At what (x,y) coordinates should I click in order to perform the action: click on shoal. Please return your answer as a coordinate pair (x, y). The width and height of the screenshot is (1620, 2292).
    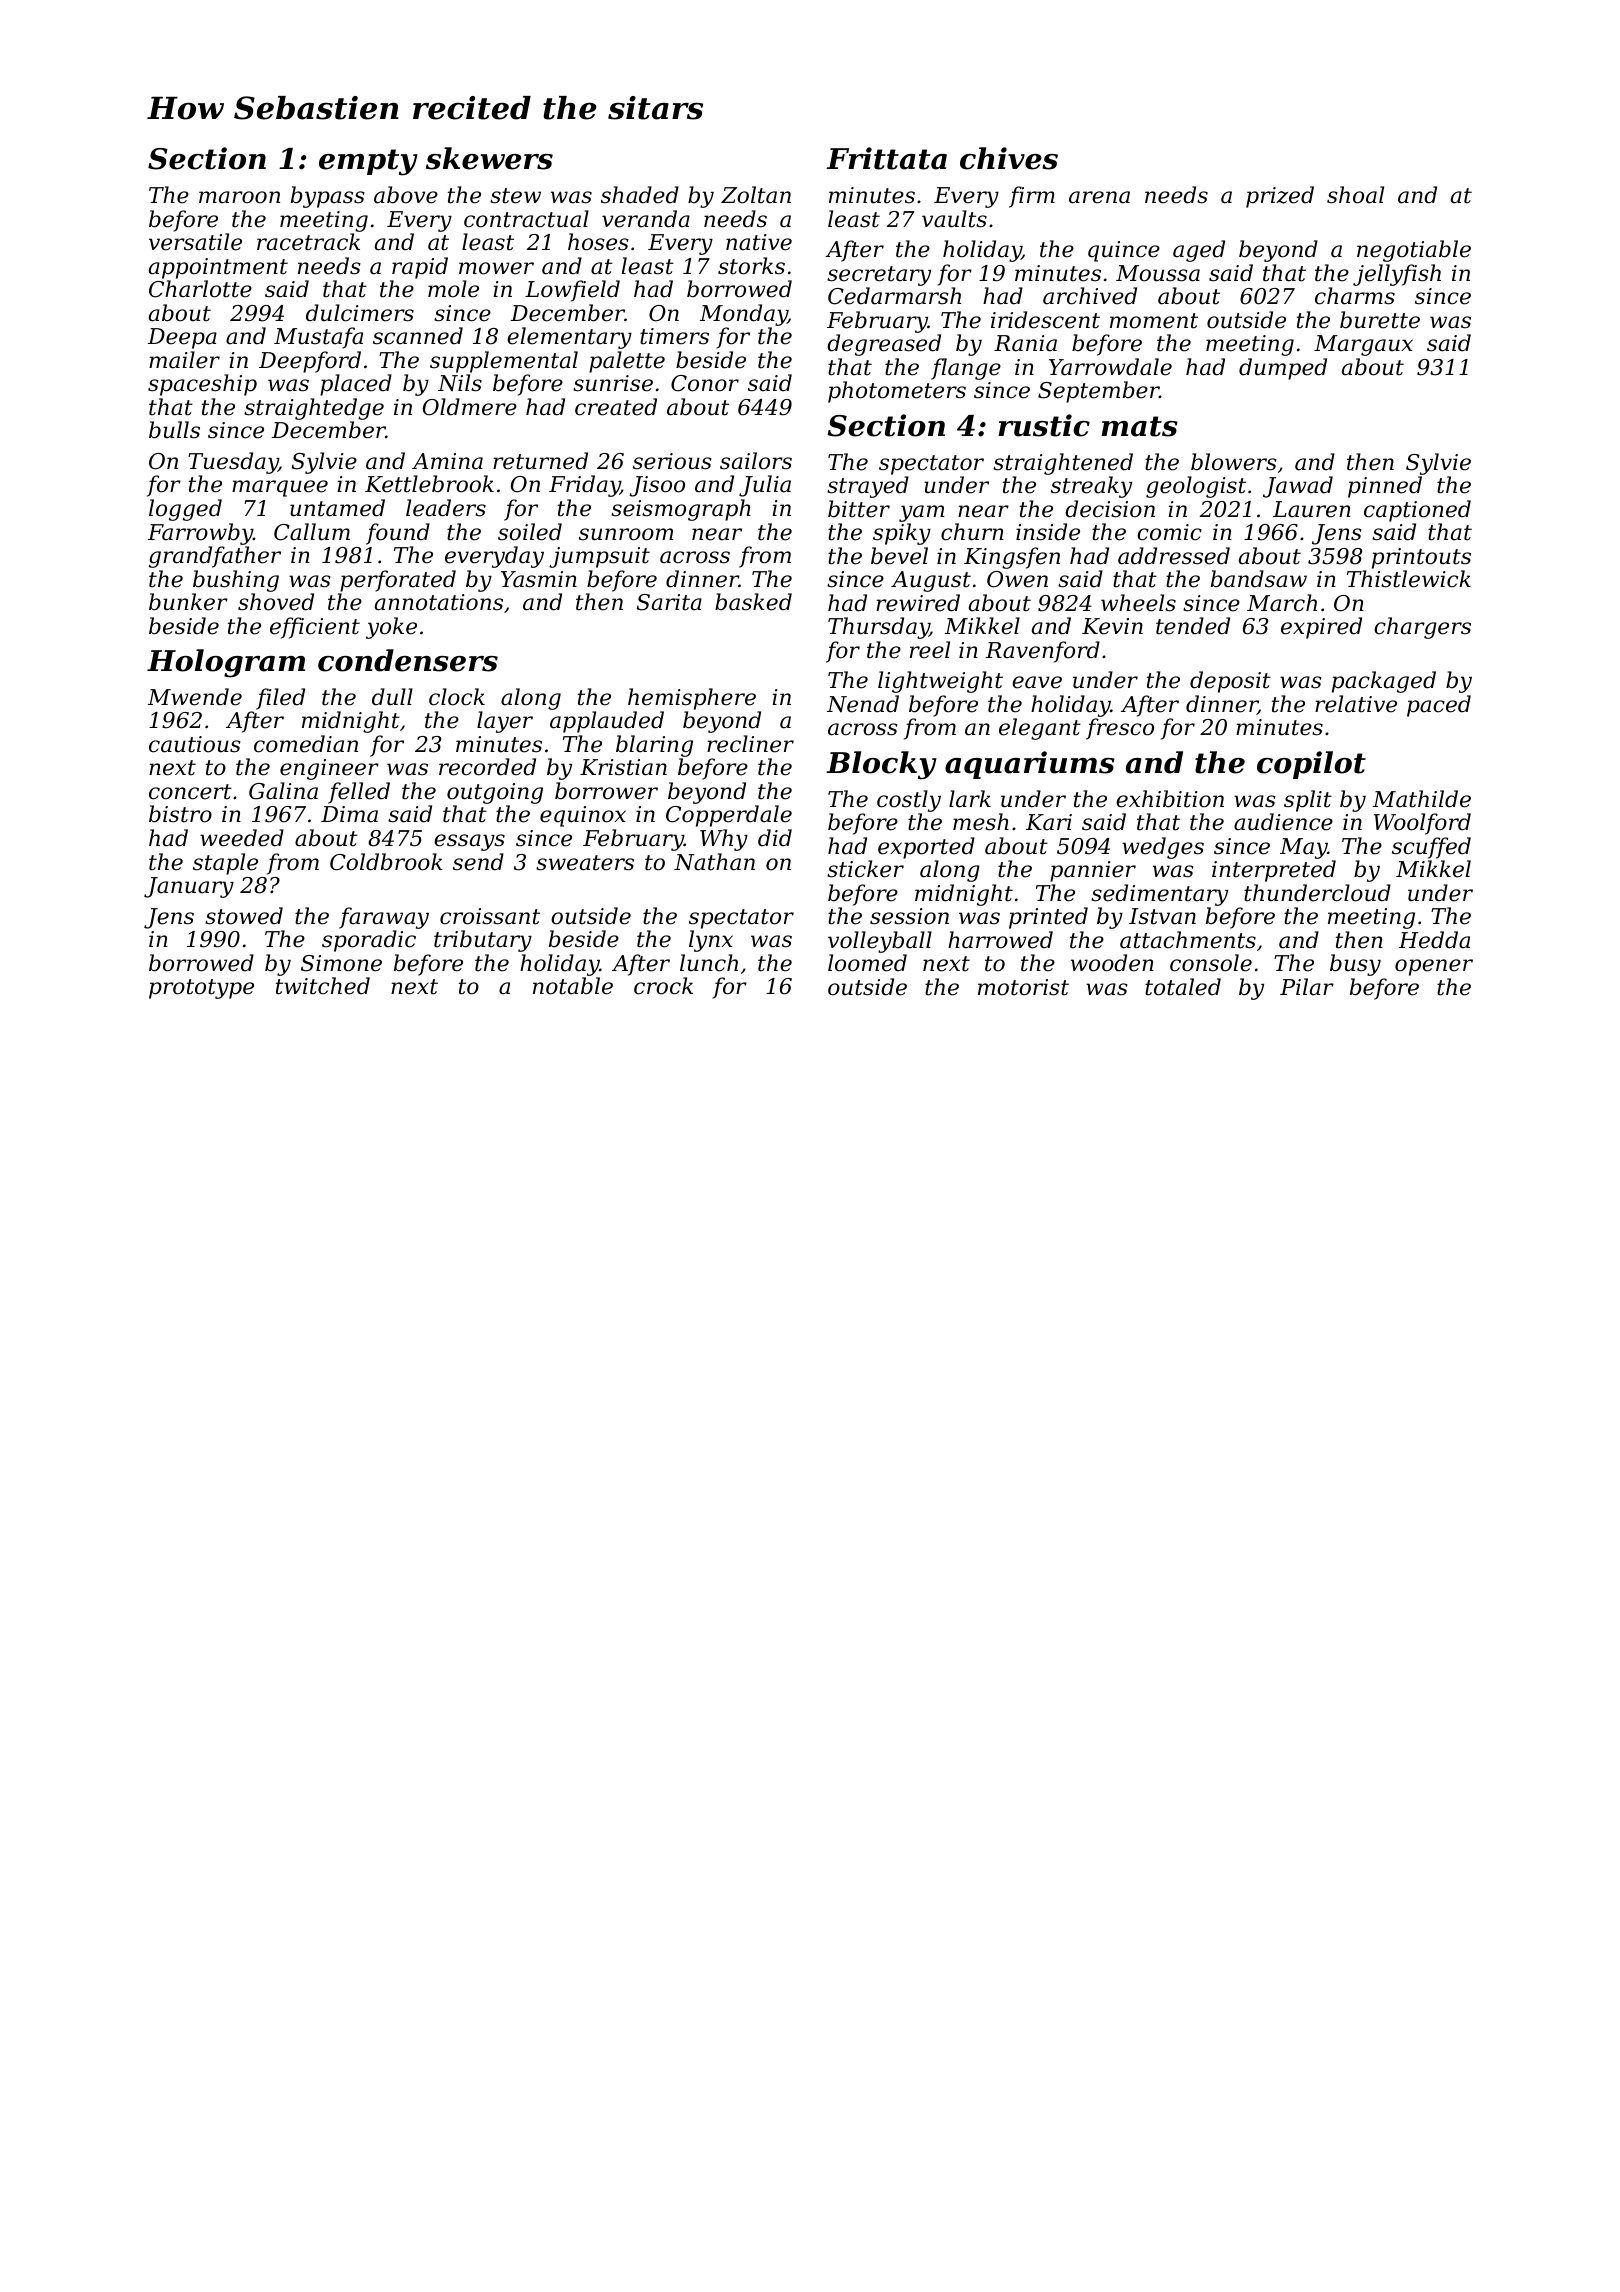
    Looking at the image, I should click on (1355, 195).
